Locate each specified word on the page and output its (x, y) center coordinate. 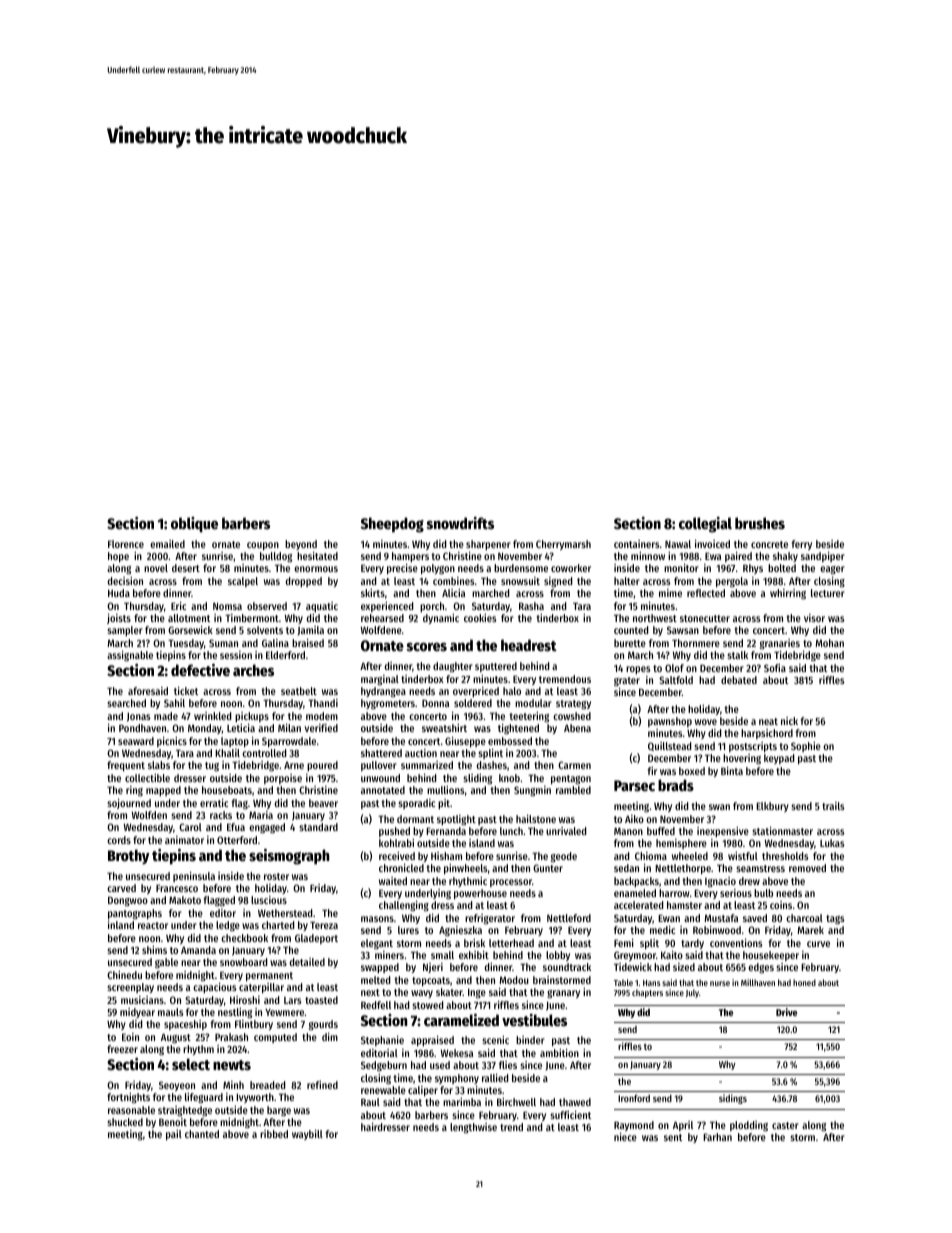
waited (393, 881)
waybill (307, 1134)
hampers (410, 558)
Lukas (832, 843)
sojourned (129, 803)
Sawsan (683, 630)
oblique (194, 525)
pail (174, 1135)
